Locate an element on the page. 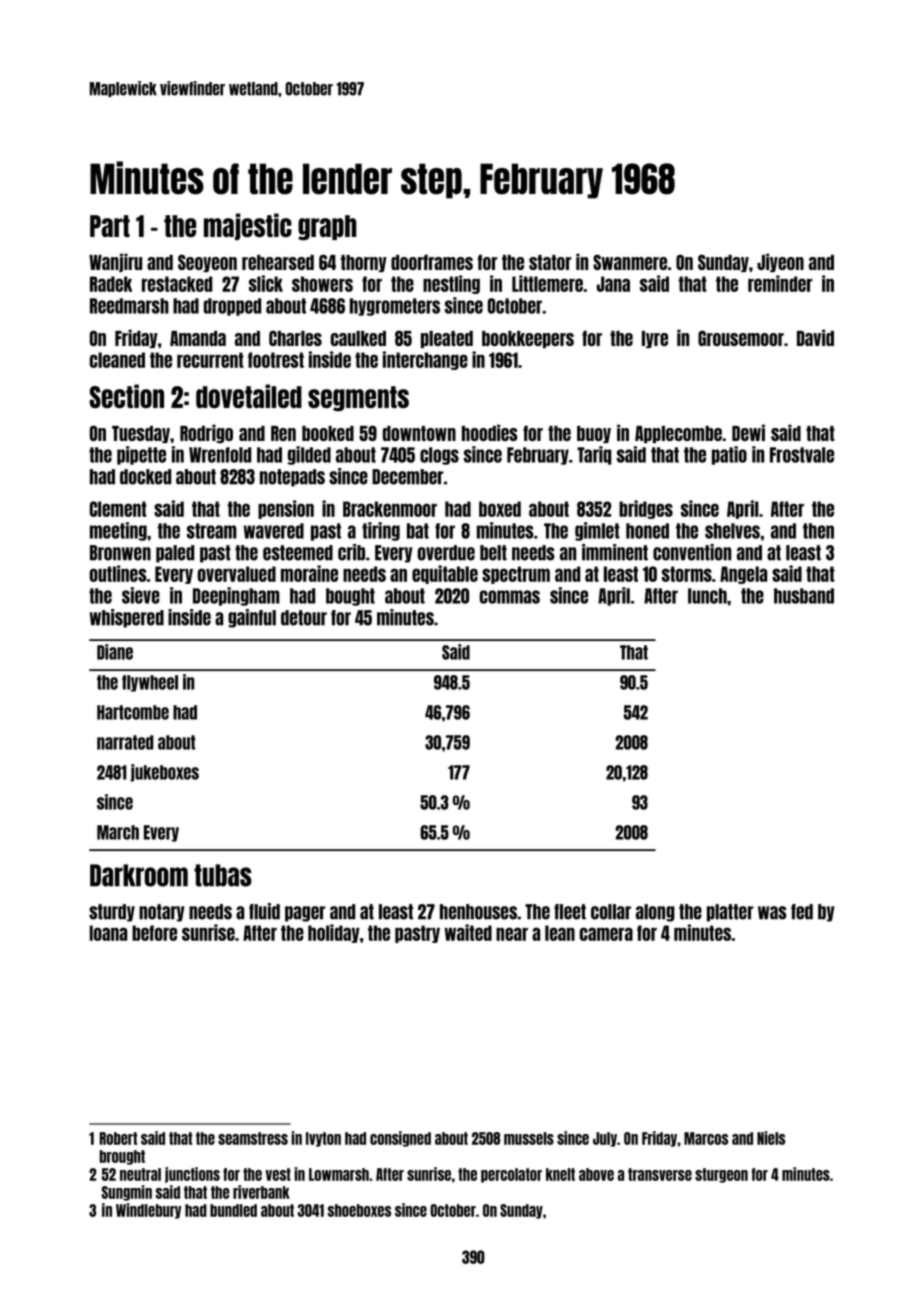 The height and width of the image is (1311, 924). flywheel is located at coordinates (150, 683).
